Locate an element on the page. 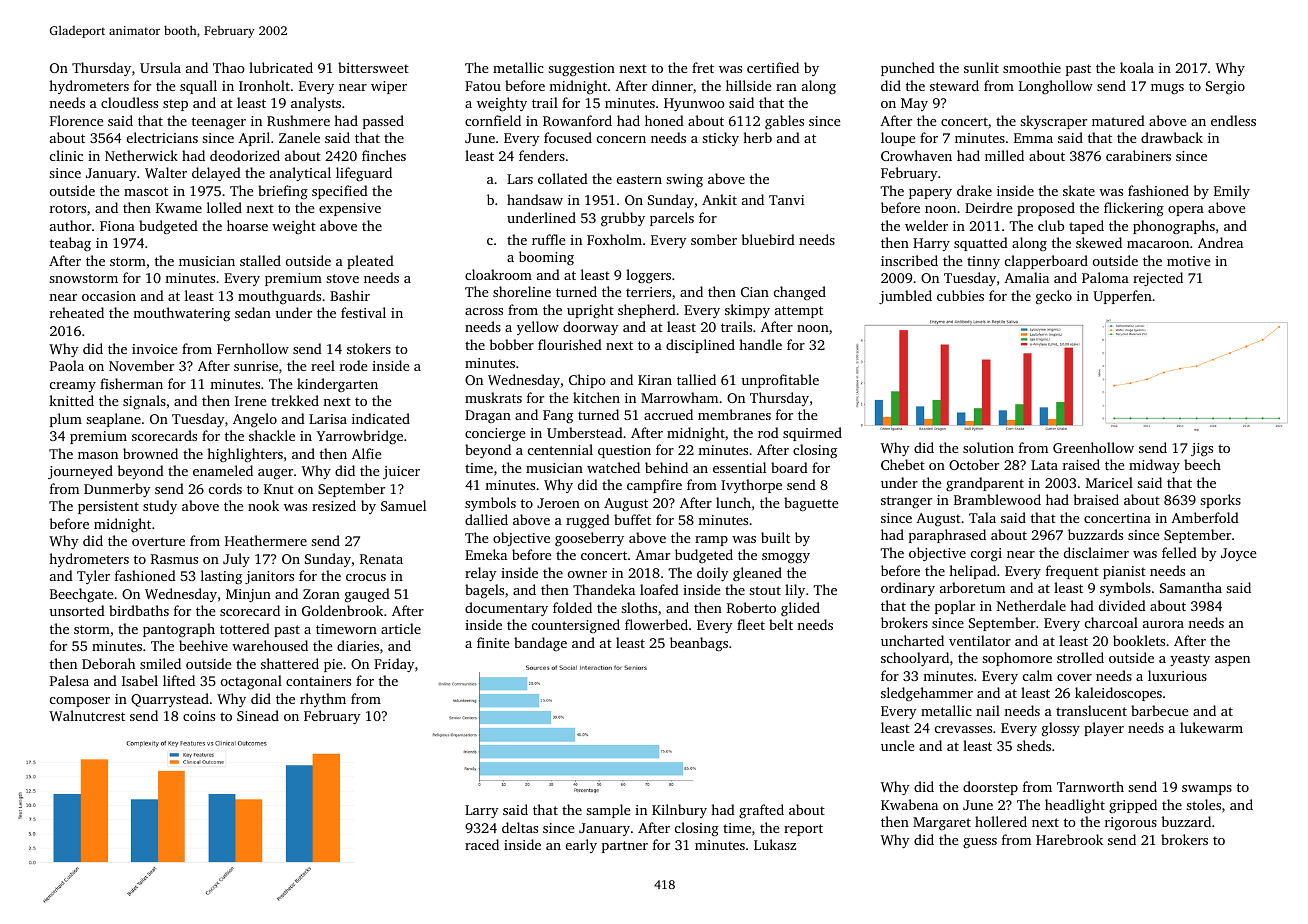 This page has width=1308, height=924. lukewarm is located at coordinates (1211, 727).
